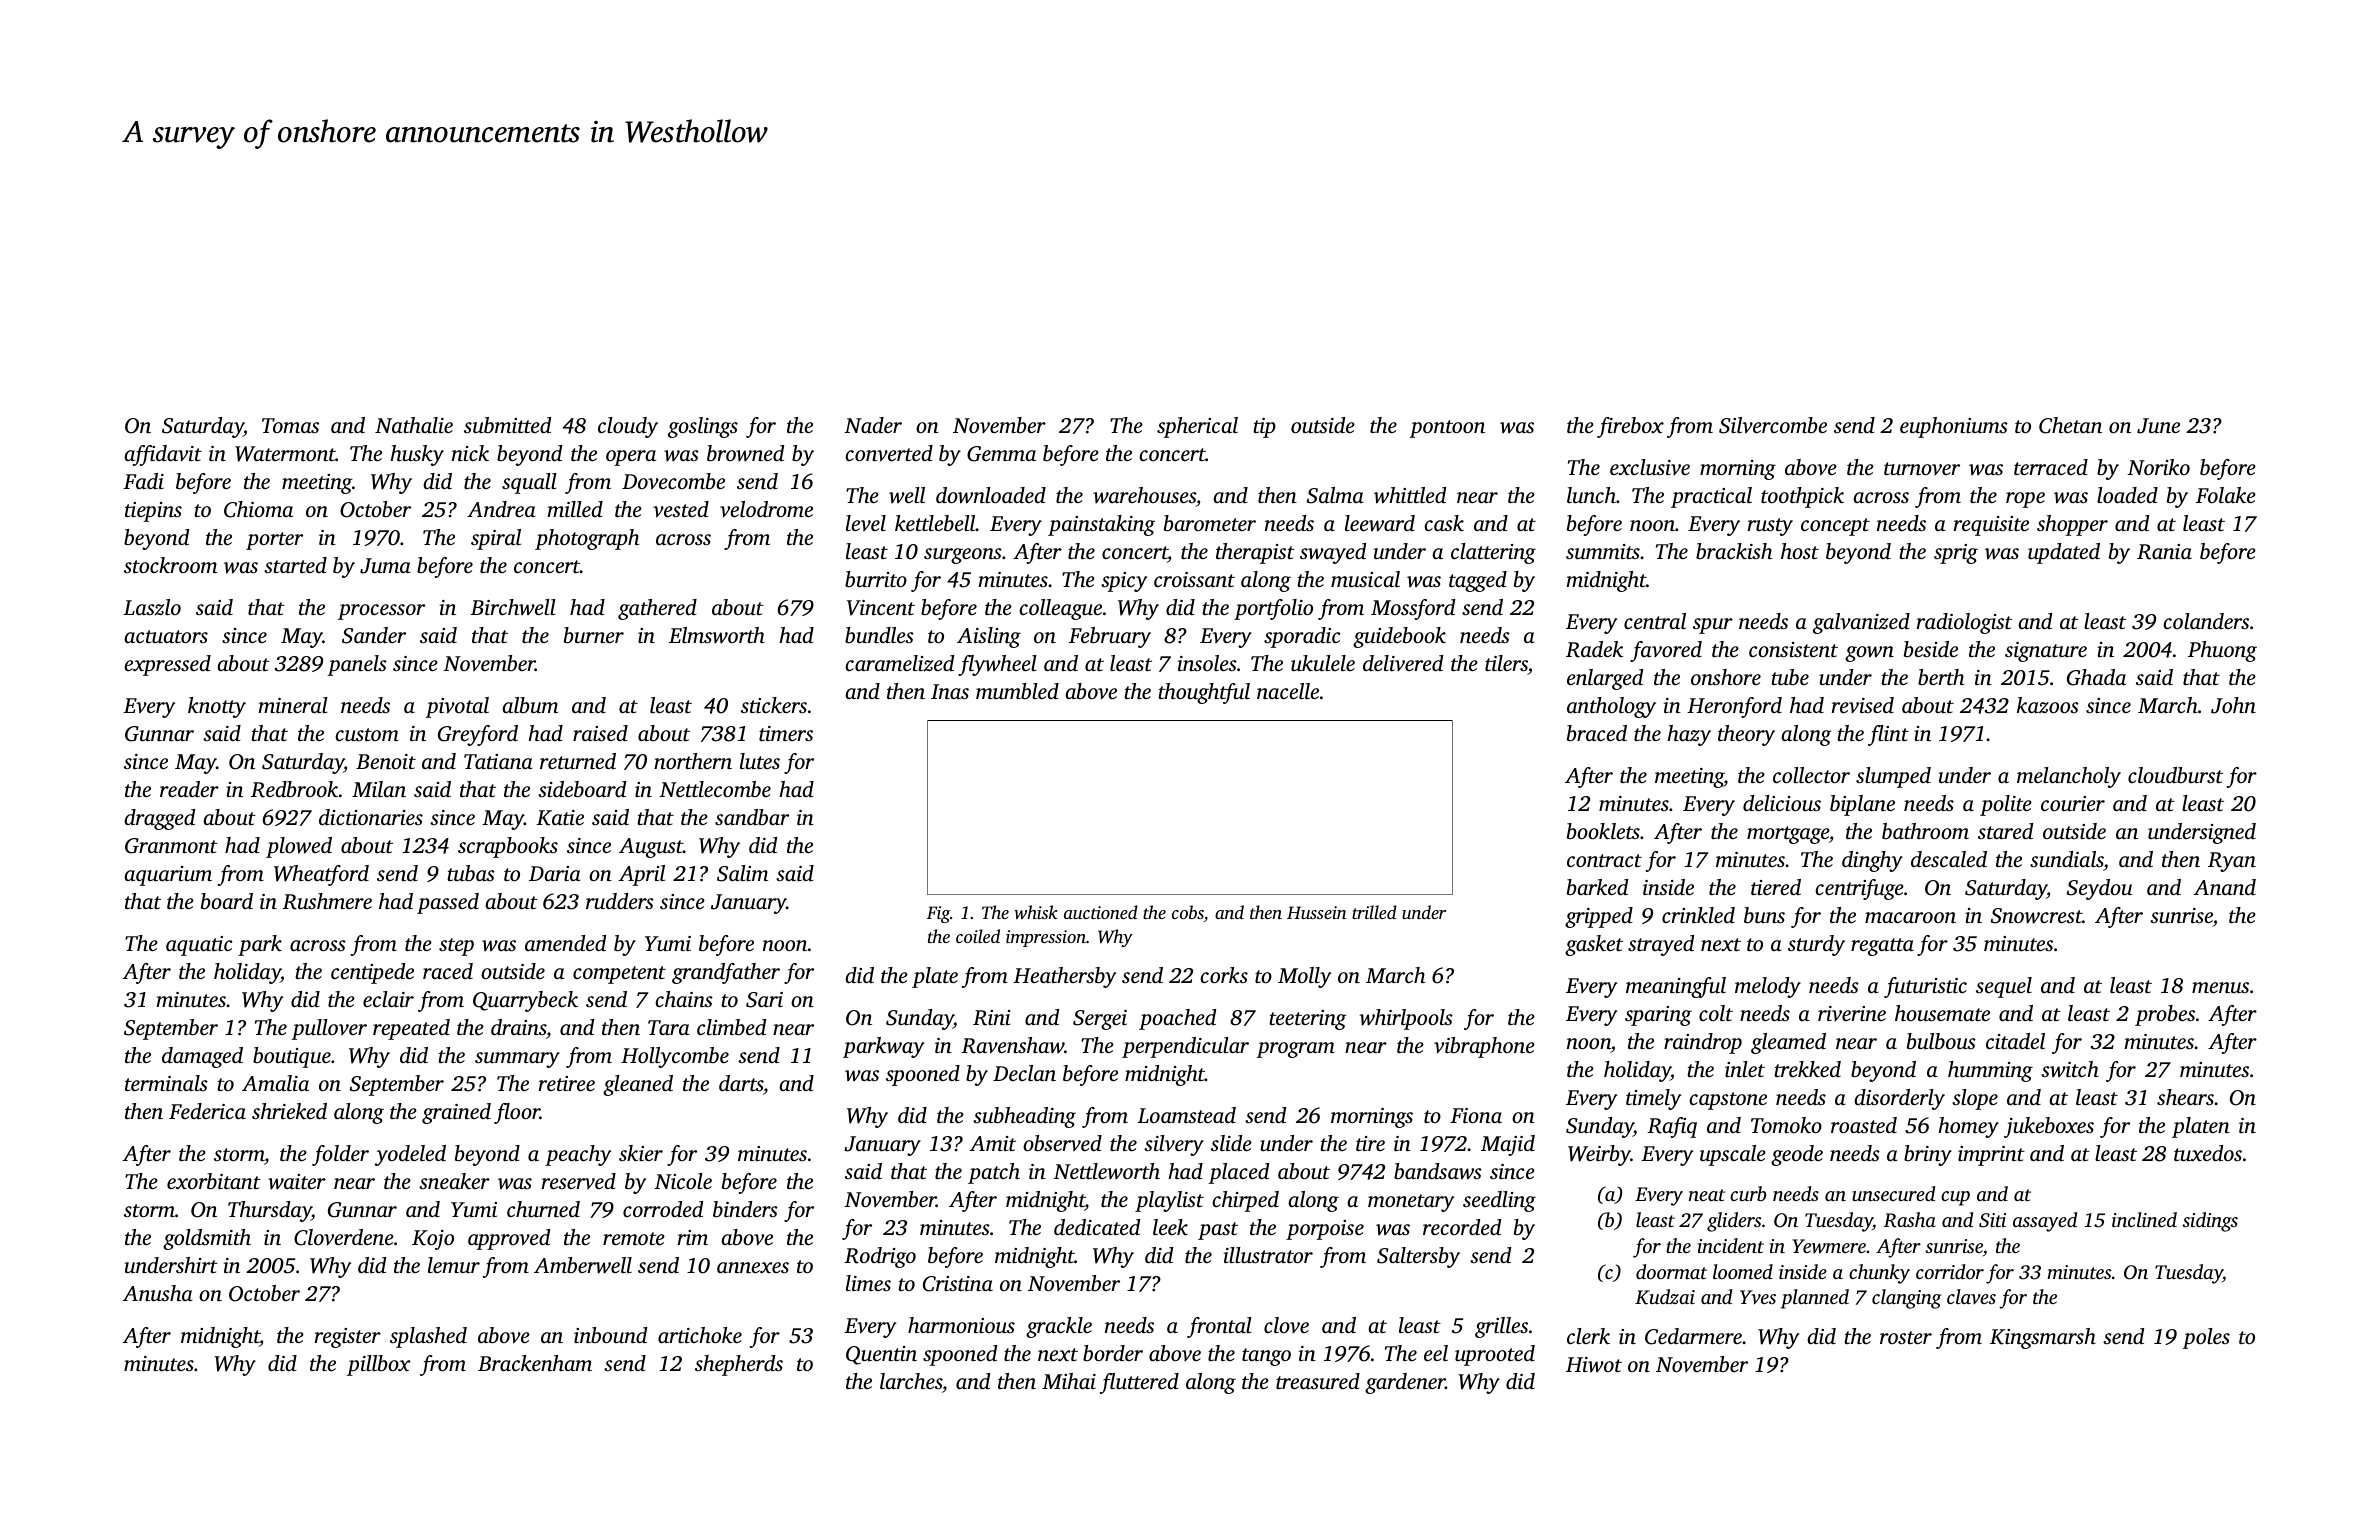 The width and height of the screenshot is (2380, 1540). Describe the element at coordinates (1318, 1381) in the screenshot. I see `treasured` at that location.
